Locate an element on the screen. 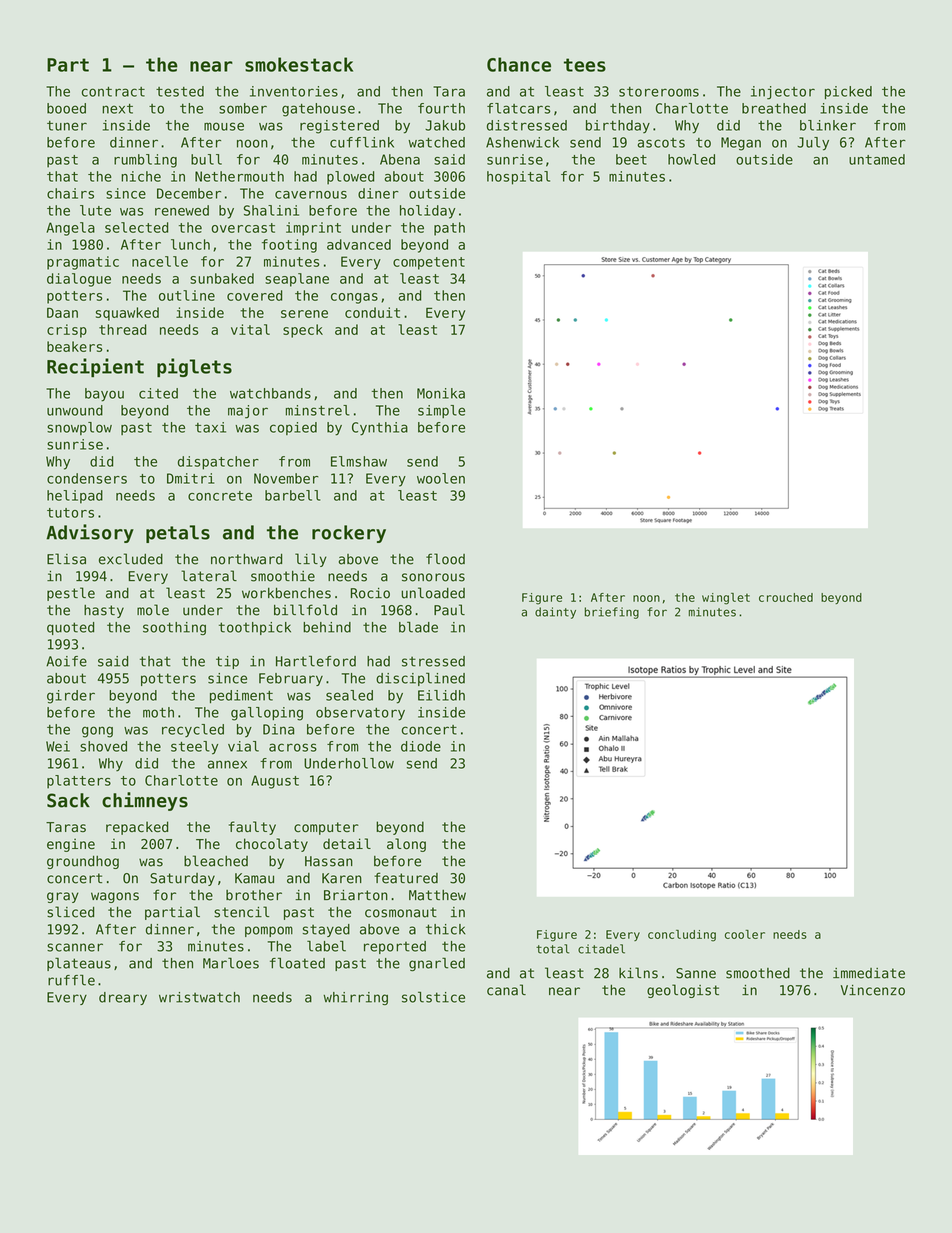 Image resolution: width=952 pixels, height=1233 pixels. unwound is located at coordinates (75, 410).
